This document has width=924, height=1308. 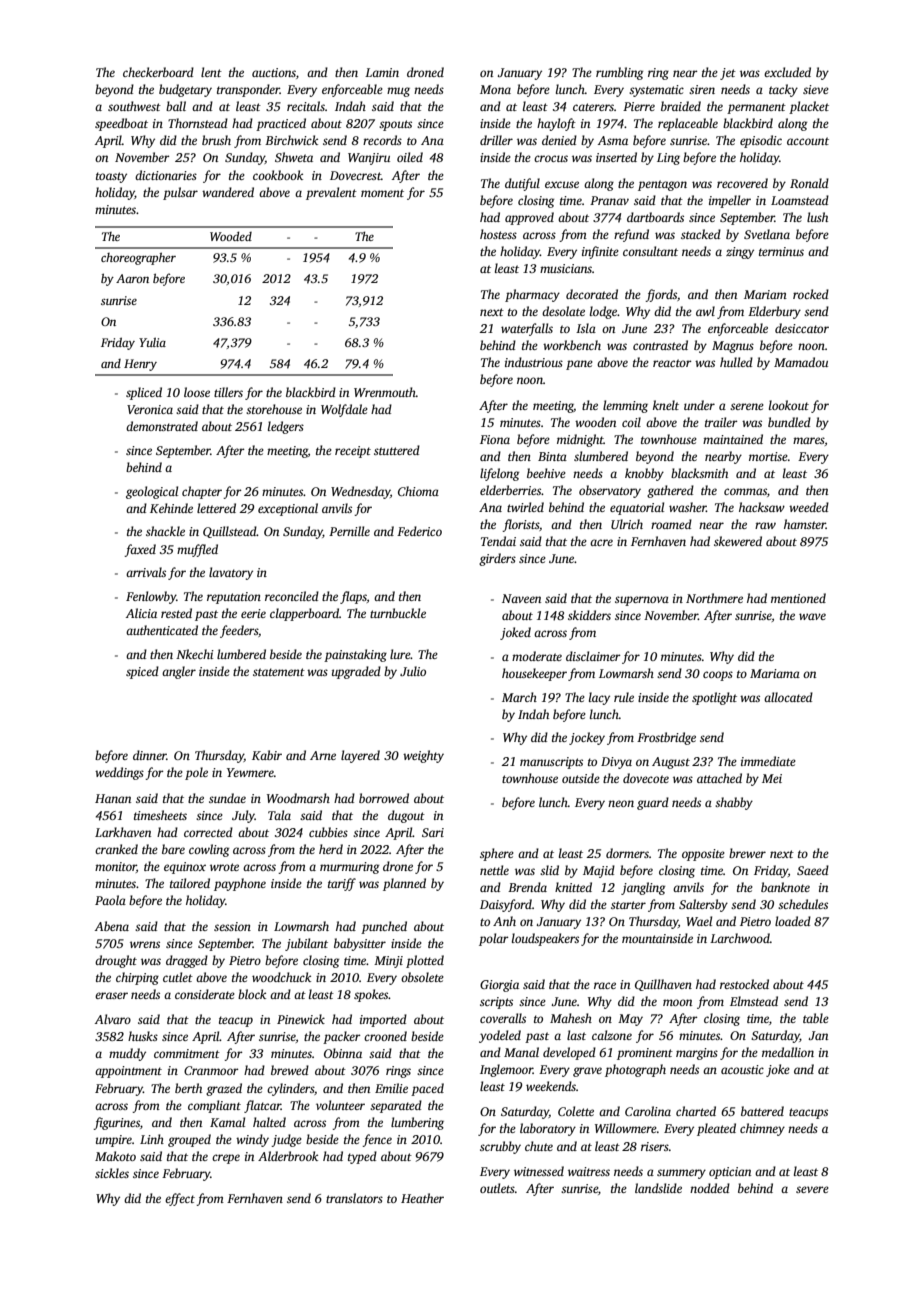 What do you see at coordinates (422, 1198) in the document?
I see `Heather` at bounding box center [422, 1198].
